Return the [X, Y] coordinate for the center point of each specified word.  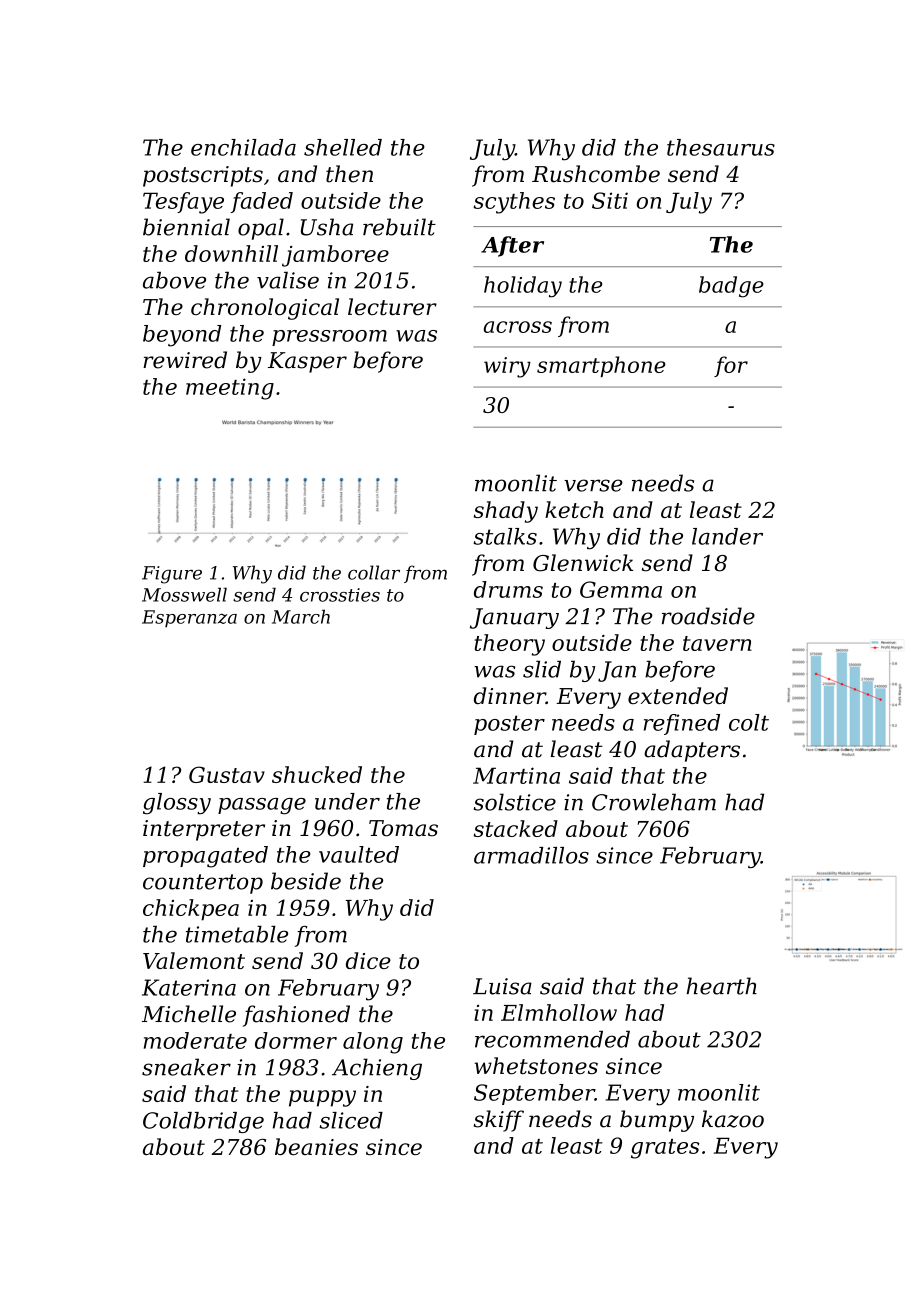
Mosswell [184, 594]
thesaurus [721, 147]
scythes [514, 203]
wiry [507, 367]
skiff [499, 1121]
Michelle [189, 1014]
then [349, 174]
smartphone [601, 366]
